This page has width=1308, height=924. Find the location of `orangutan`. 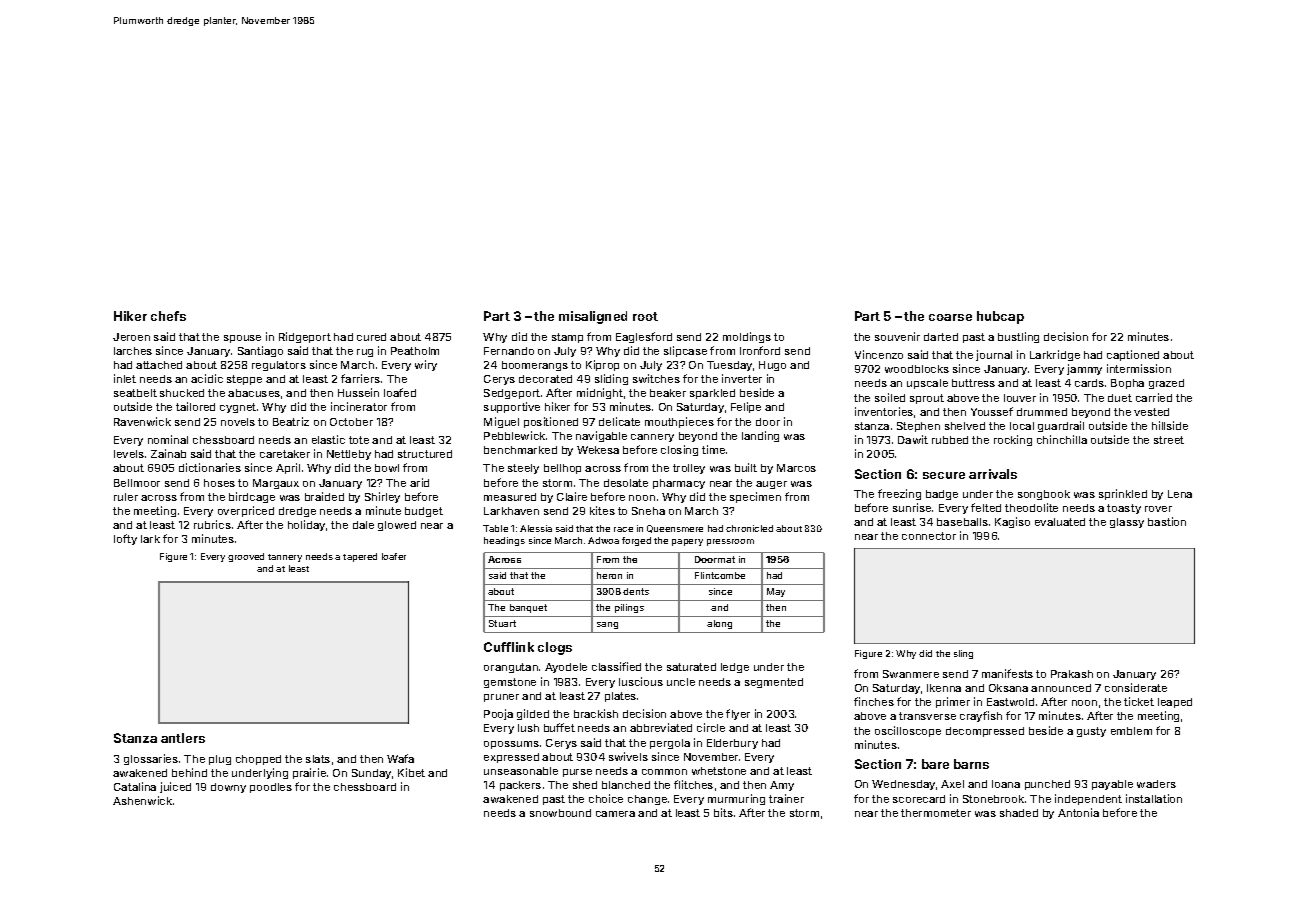

orangutan is located at coordinates (511, 668).
